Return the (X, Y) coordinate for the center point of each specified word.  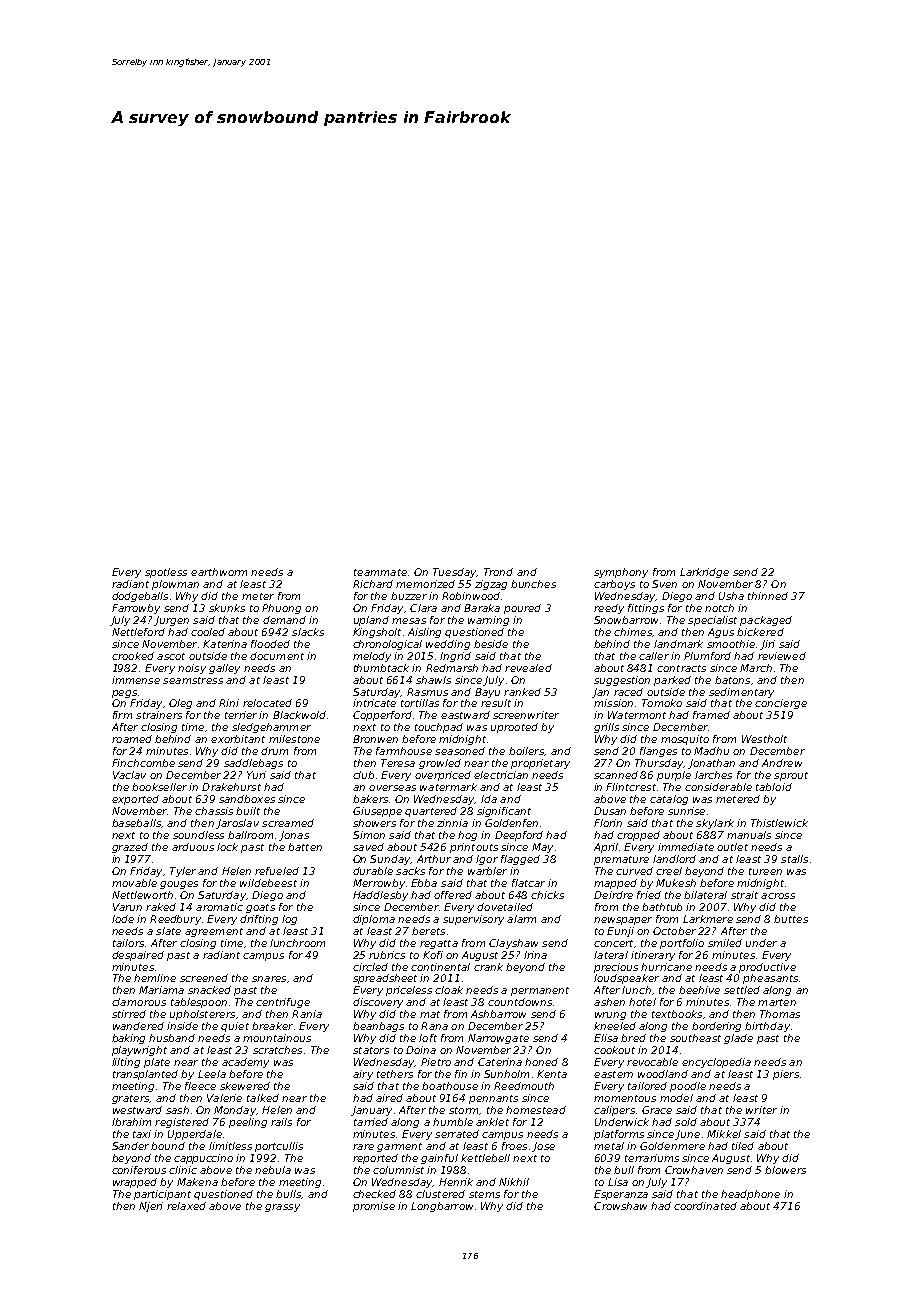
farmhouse (404, 751)
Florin (608, 823)
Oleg (180, 704)
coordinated (705, 1206)
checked (374, 1194)
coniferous (139, 1170)
